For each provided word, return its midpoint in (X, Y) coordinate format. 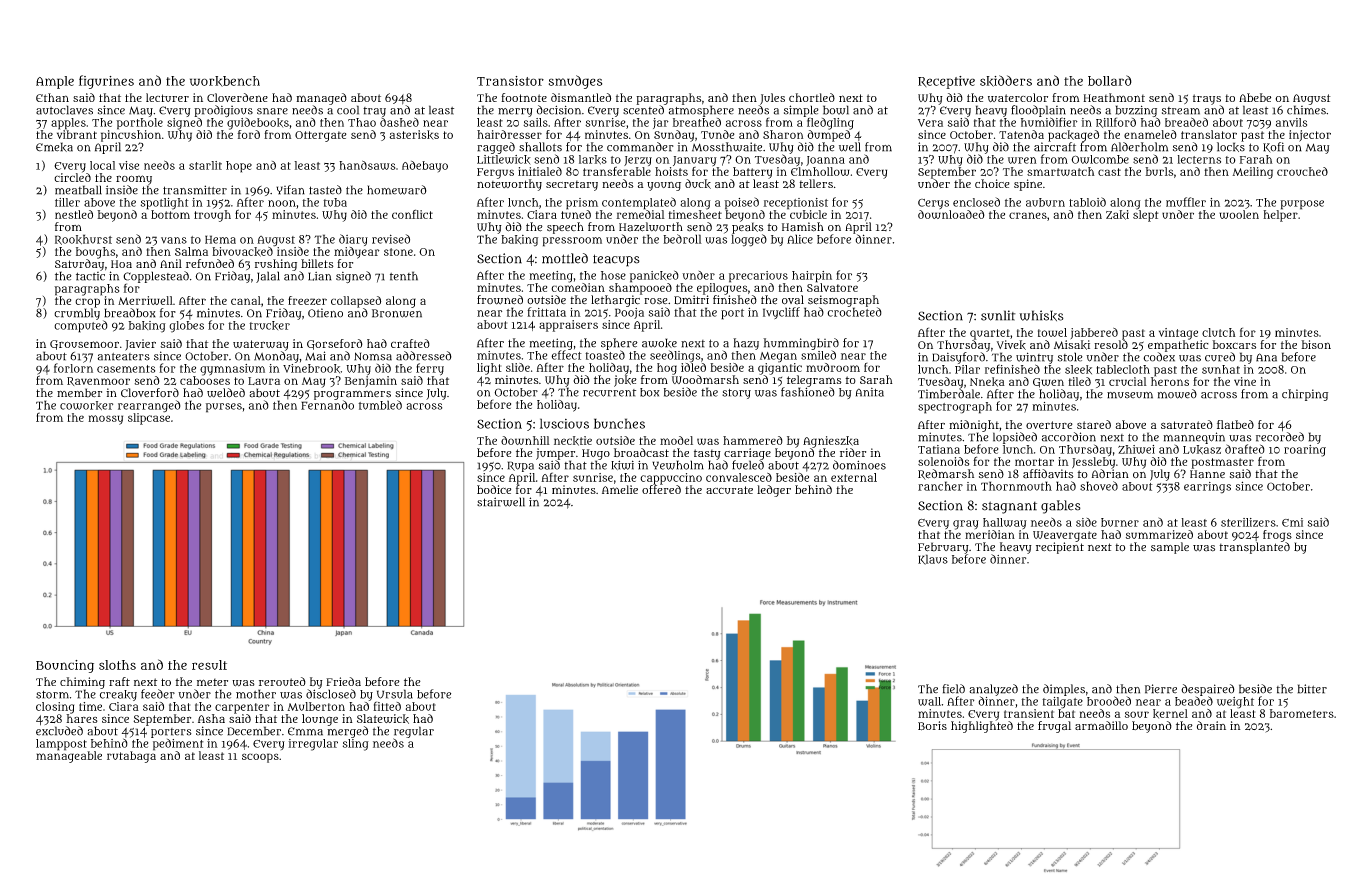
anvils (1291, 122)
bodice (494, 489)
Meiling (1252, 173)
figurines (106, 82)
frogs (1277, 536)
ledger (774, 491)
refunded (210, 263)
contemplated (639, 203)
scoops (260, 758)
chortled (812, 97)
